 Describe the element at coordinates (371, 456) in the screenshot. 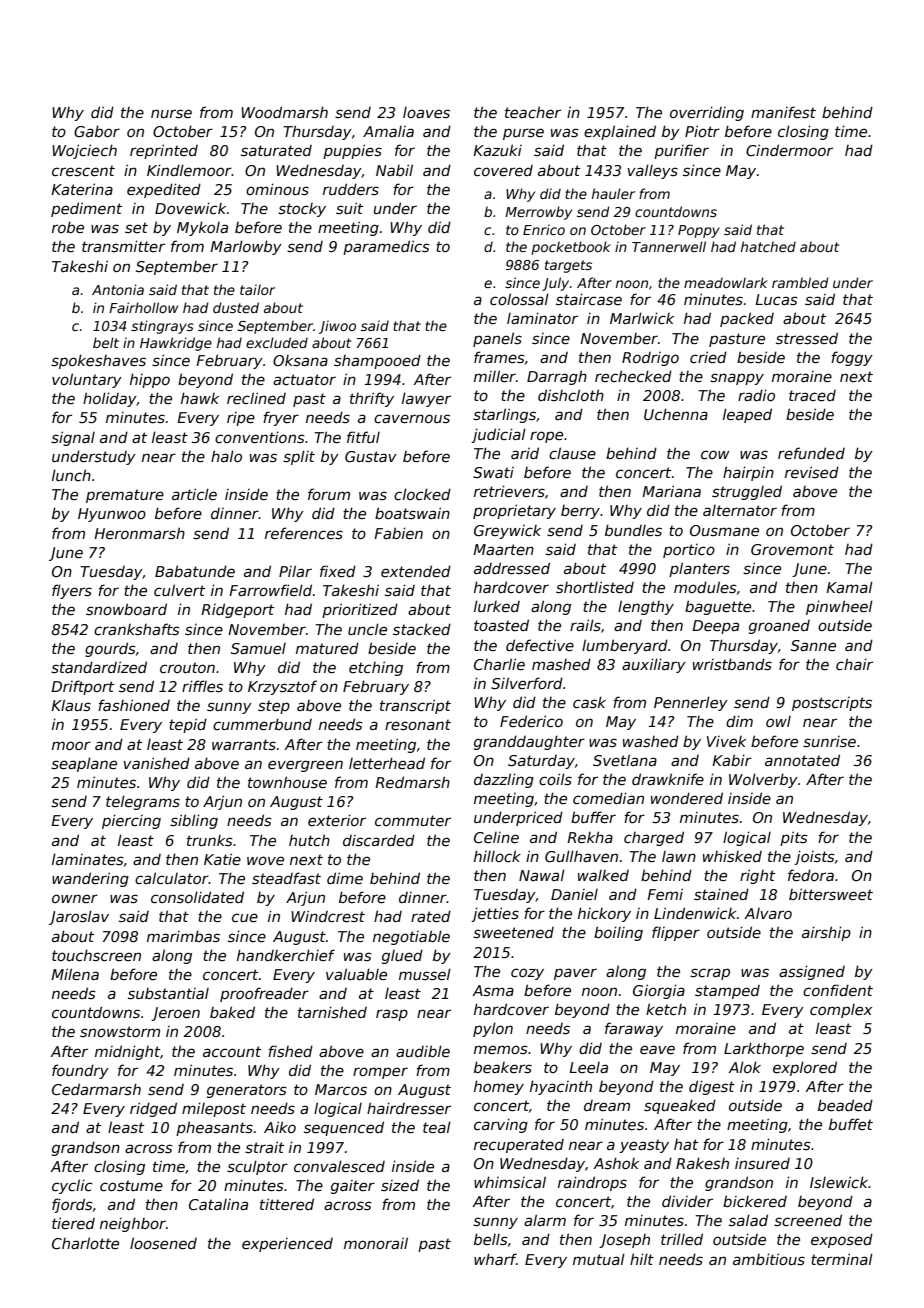

I see `Gustav` at that location.
